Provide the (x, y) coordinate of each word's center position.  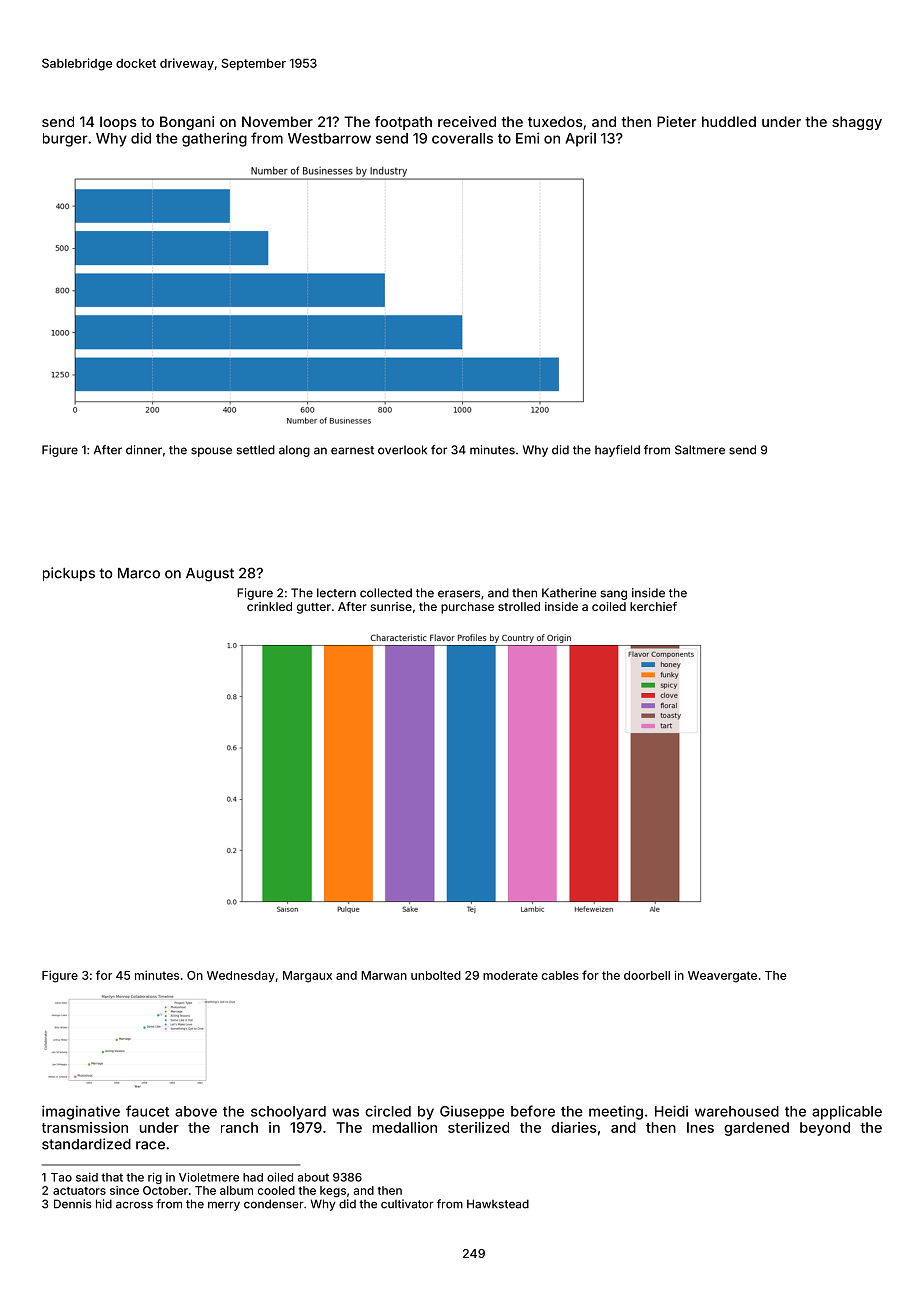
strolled (519, 606)
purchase (467, 608)
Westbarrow (329, 138)
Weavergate (722, 977)
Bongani (187, 123)
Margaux (307, 977)
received (467, 121)
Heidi (671, 1111)
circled (388, 1111)
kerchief (653, 606)
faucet (147, 1111)
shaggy (857, 123)
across (134, 1205)
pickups (69, 574)
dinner (144, 450)
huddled (729, 121)
